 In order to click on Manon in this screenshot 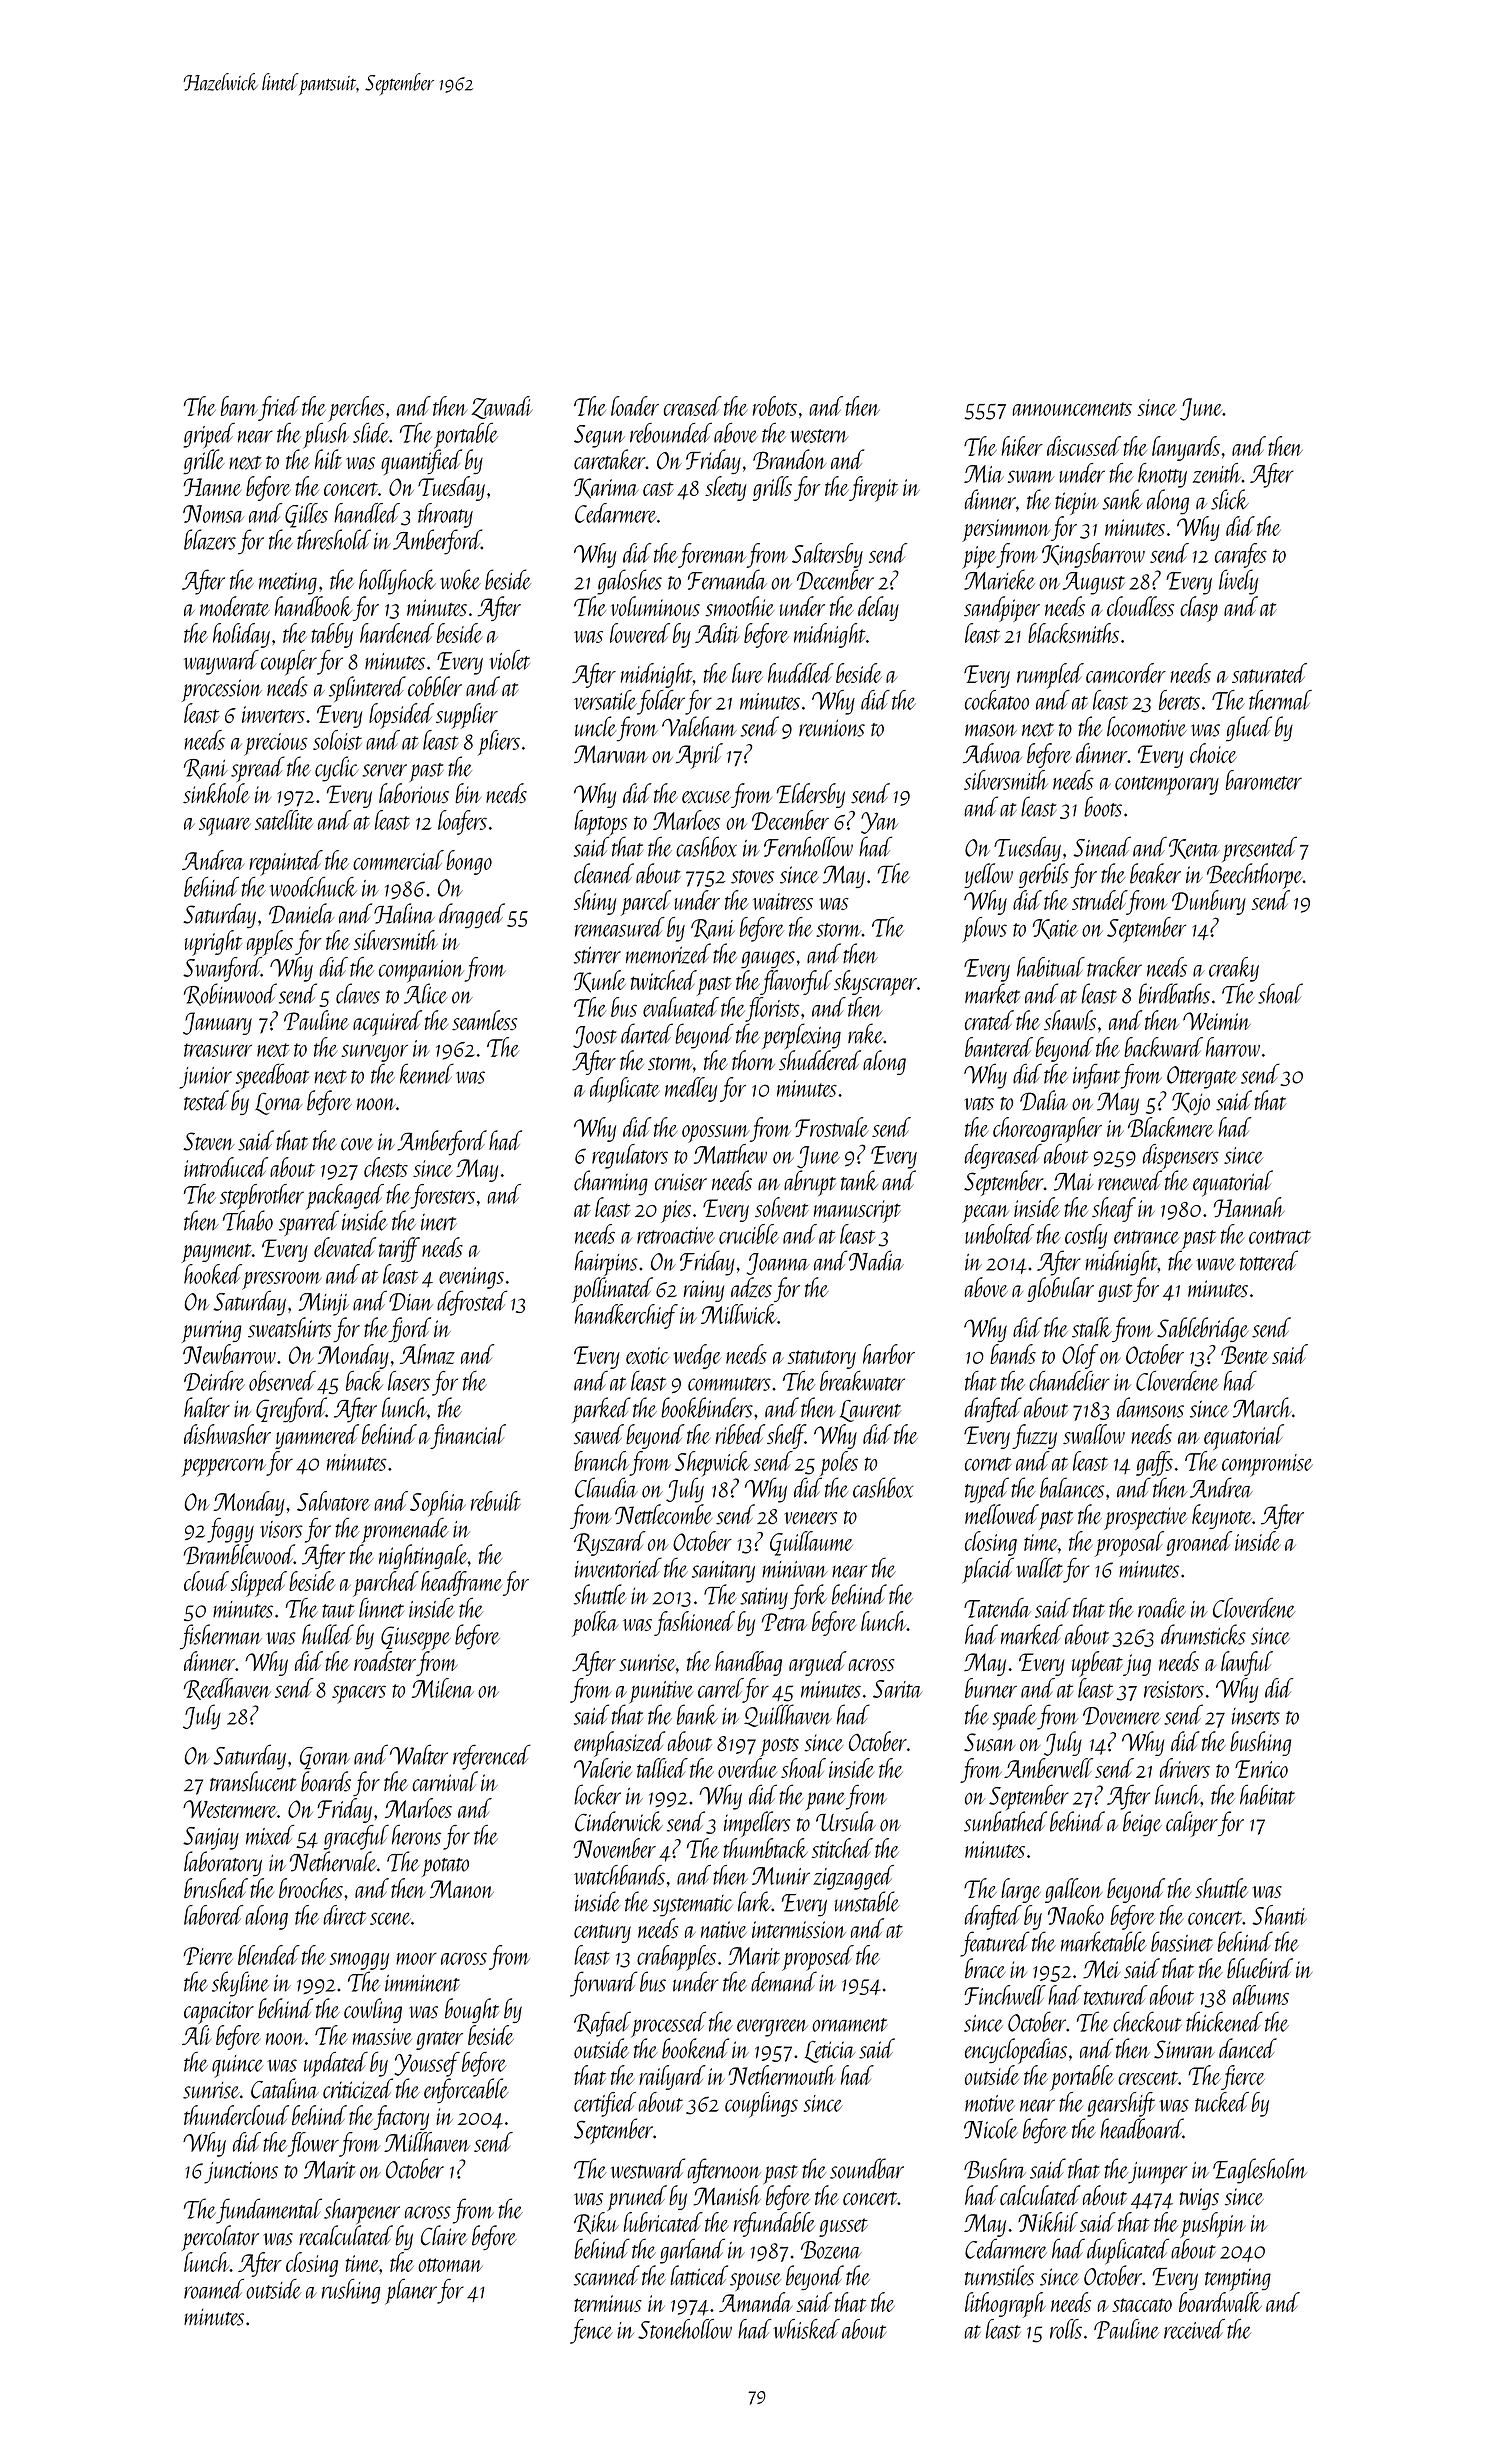, I will do `click(462, 1889)`.
